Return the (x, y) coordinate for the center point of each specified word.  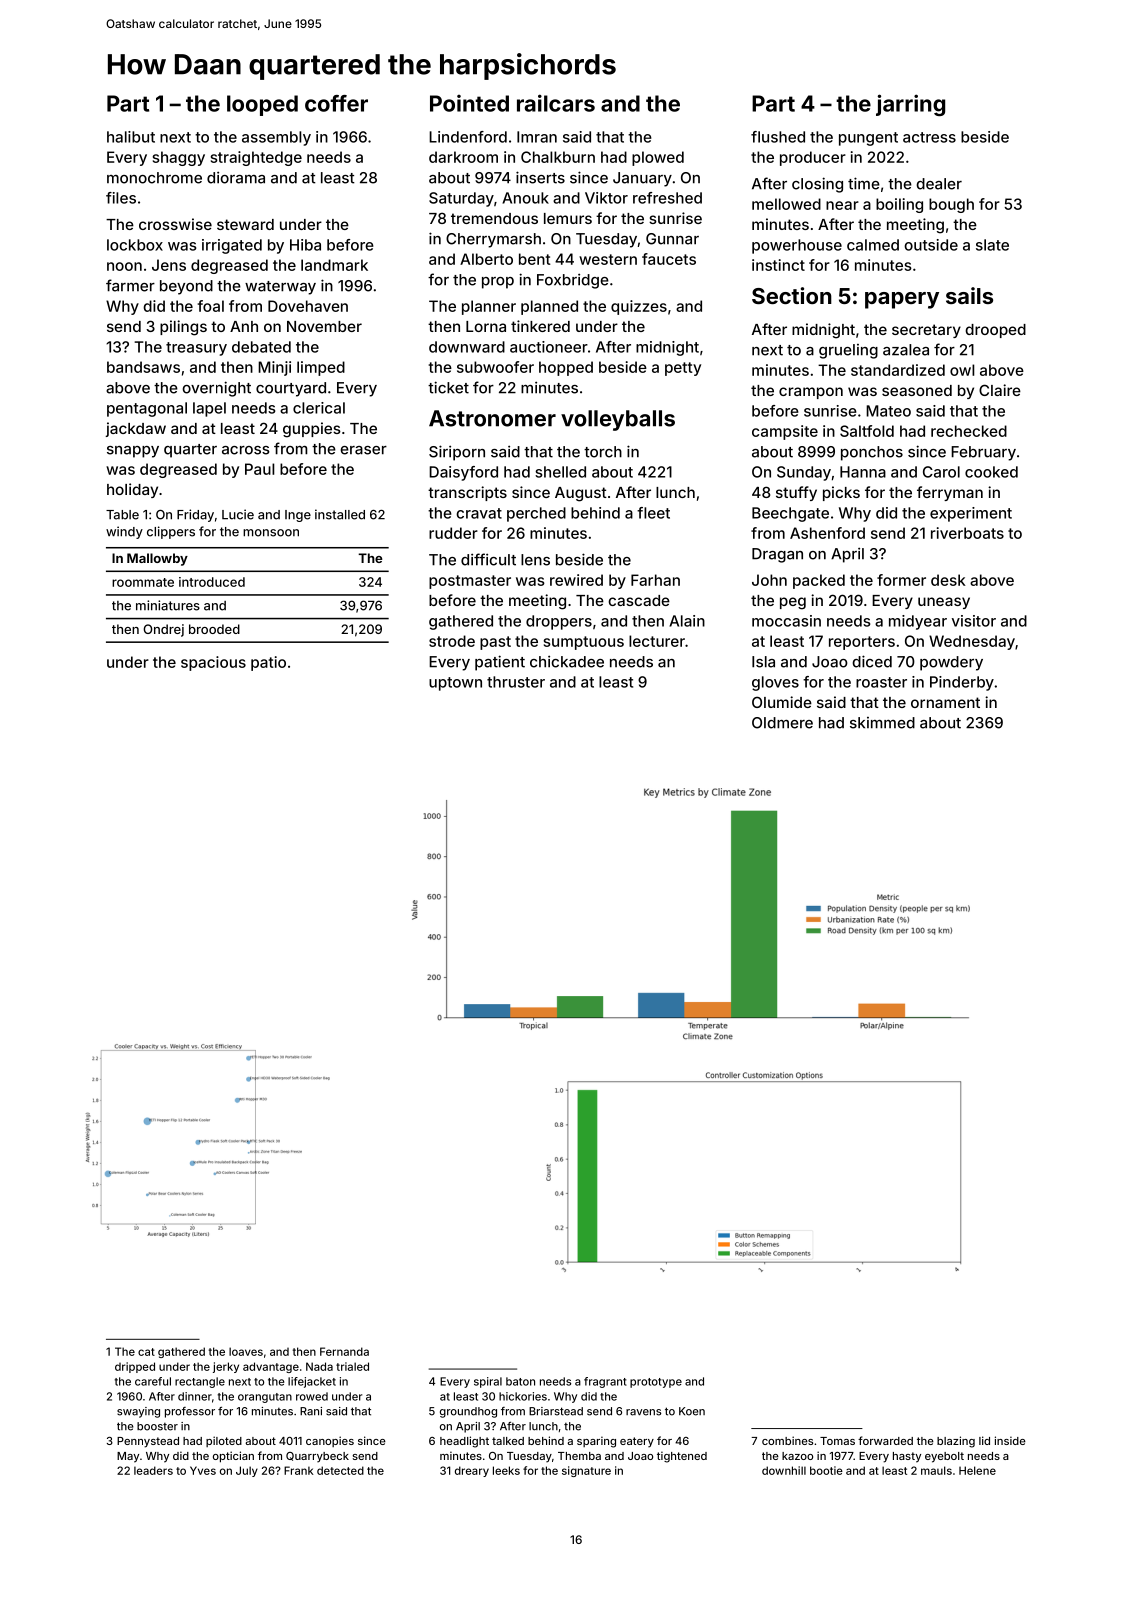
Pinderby (962, 683)
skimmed (882, 723)
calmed (873, 245)
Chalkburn (558, 157)
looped (262, 105)
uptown (455, 684)
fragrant (605, 1382)
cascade (639, 600)
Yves (203, 1470)
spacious (213, 663)
